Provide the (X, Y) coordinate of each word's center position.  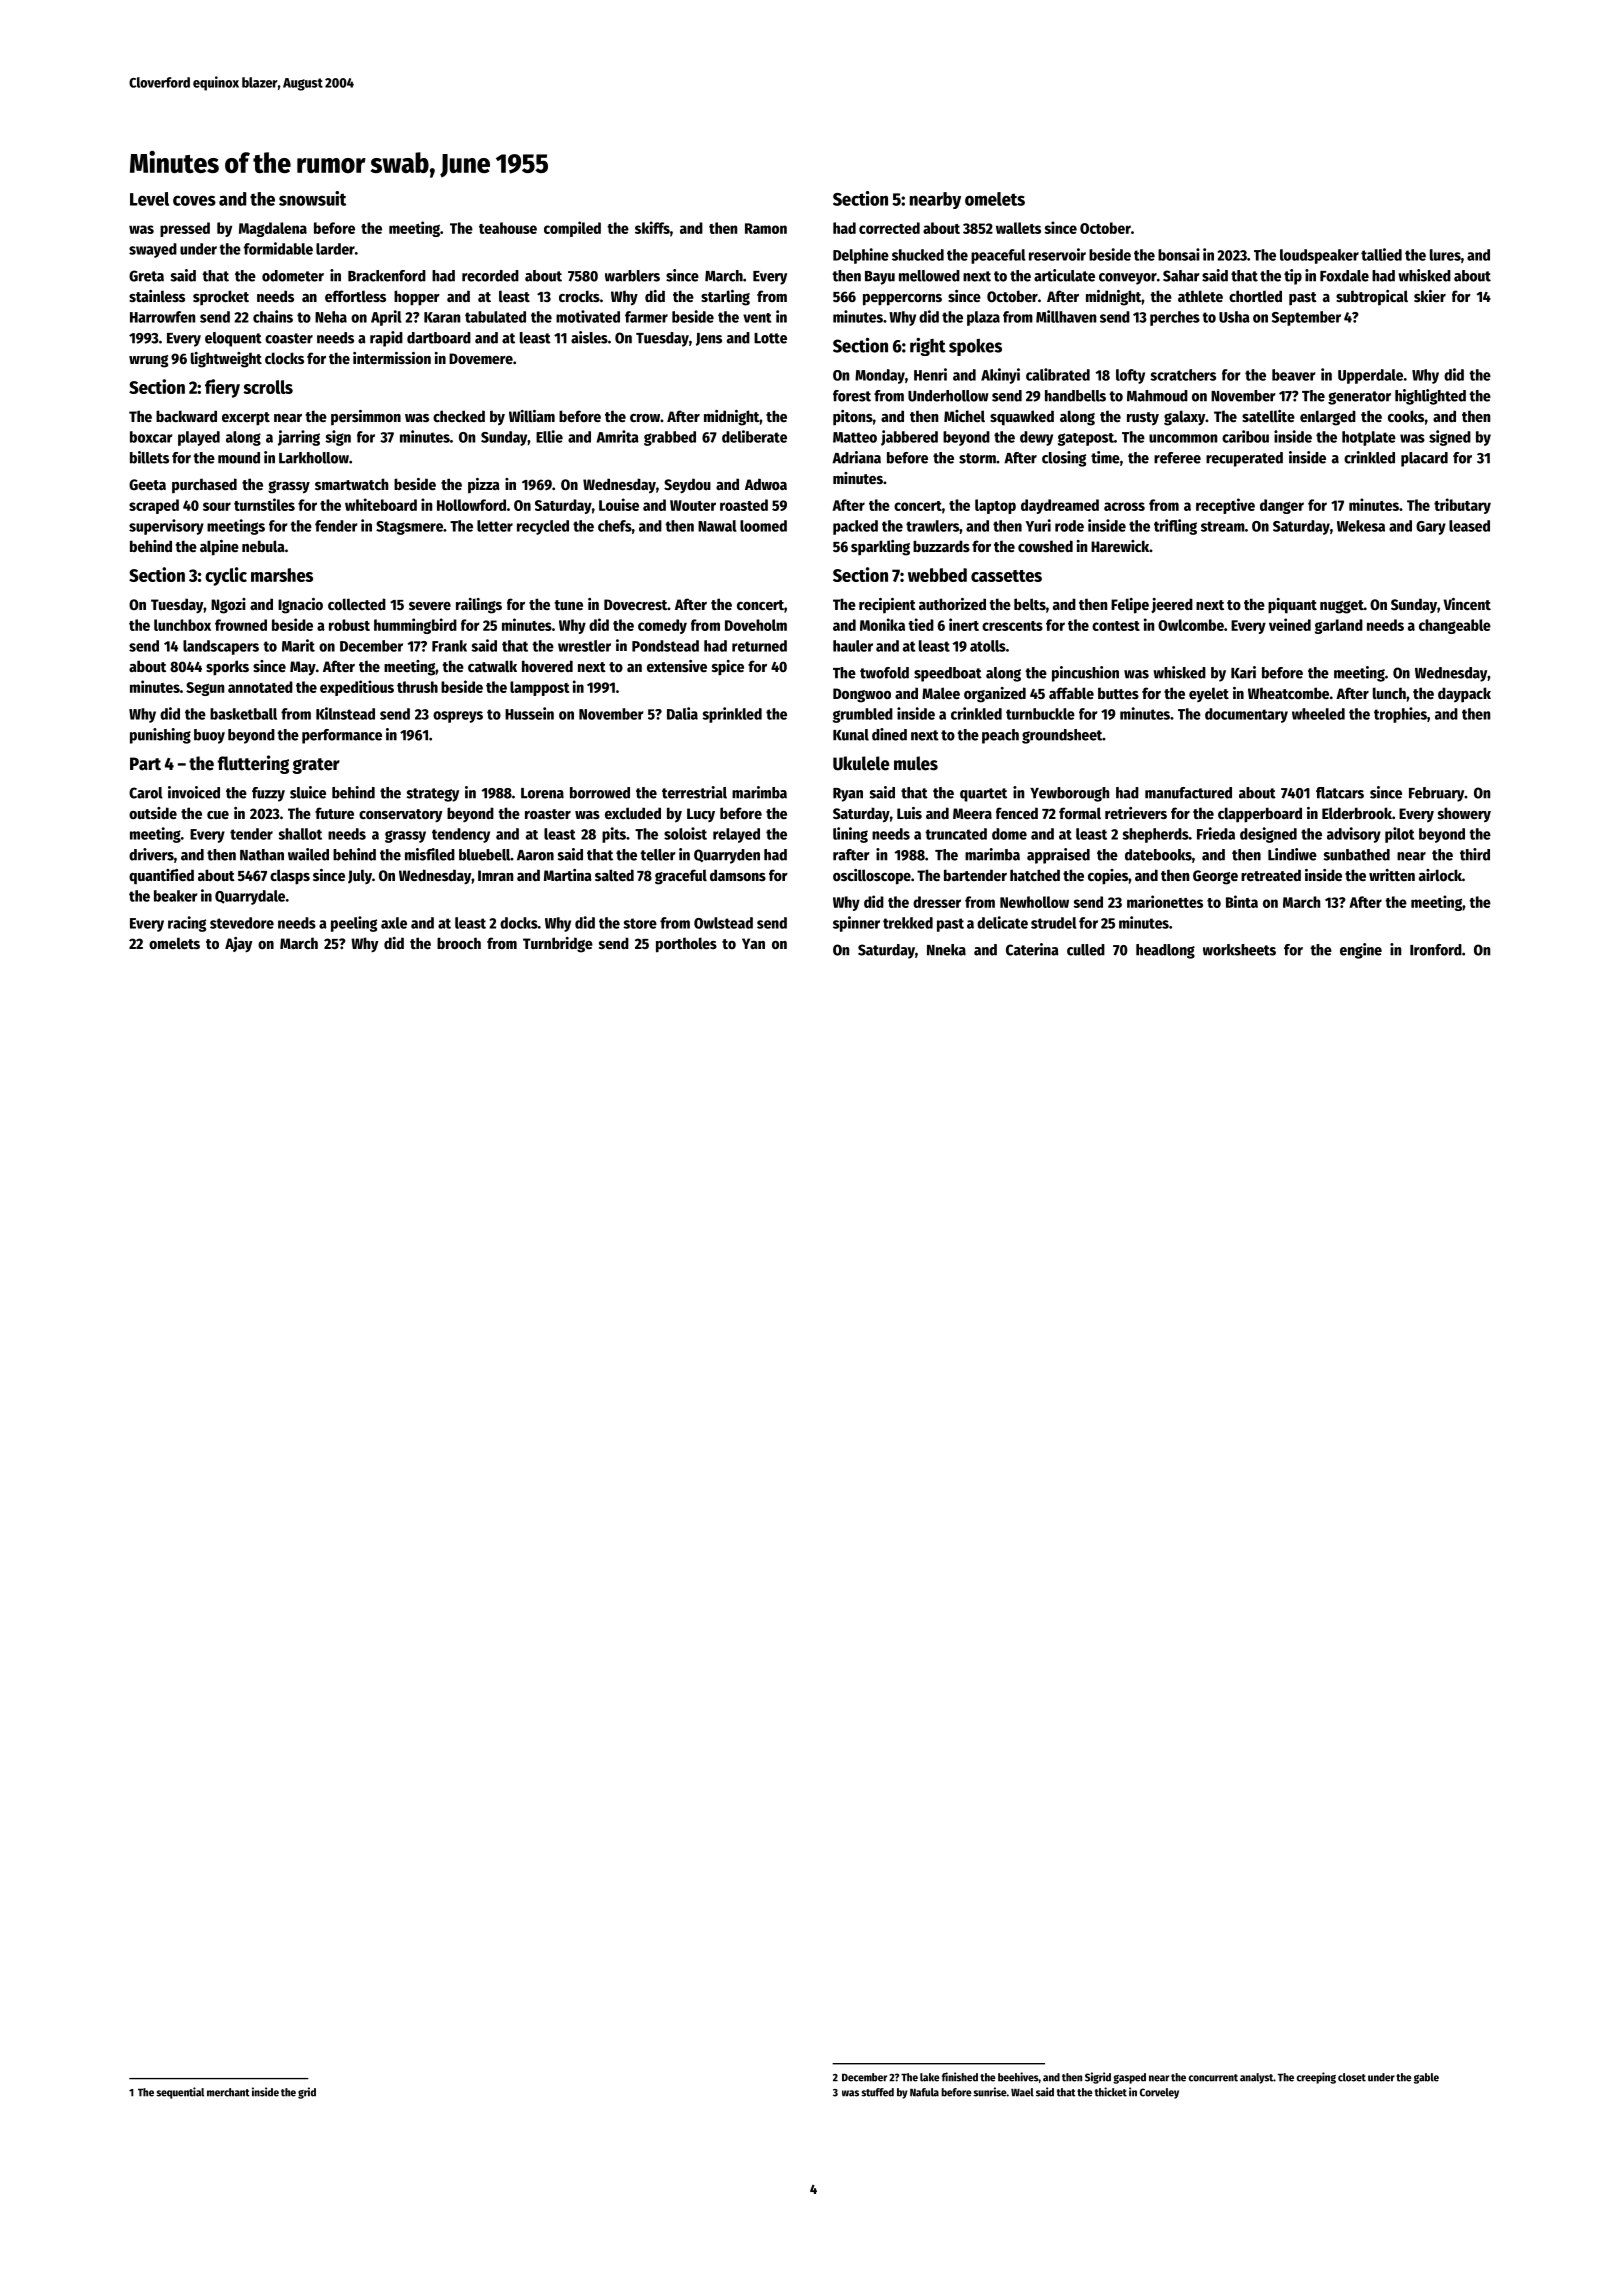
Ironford (1436, 950)
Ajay (238, 944)
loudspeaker (1319, 256)
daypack (1464, 694)
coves (194, 200)
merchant (228, 2092)
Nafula (924, 2092)
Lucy (701, 815)
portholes (686, 945)
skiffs (652, 227)
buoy (209, 736)
